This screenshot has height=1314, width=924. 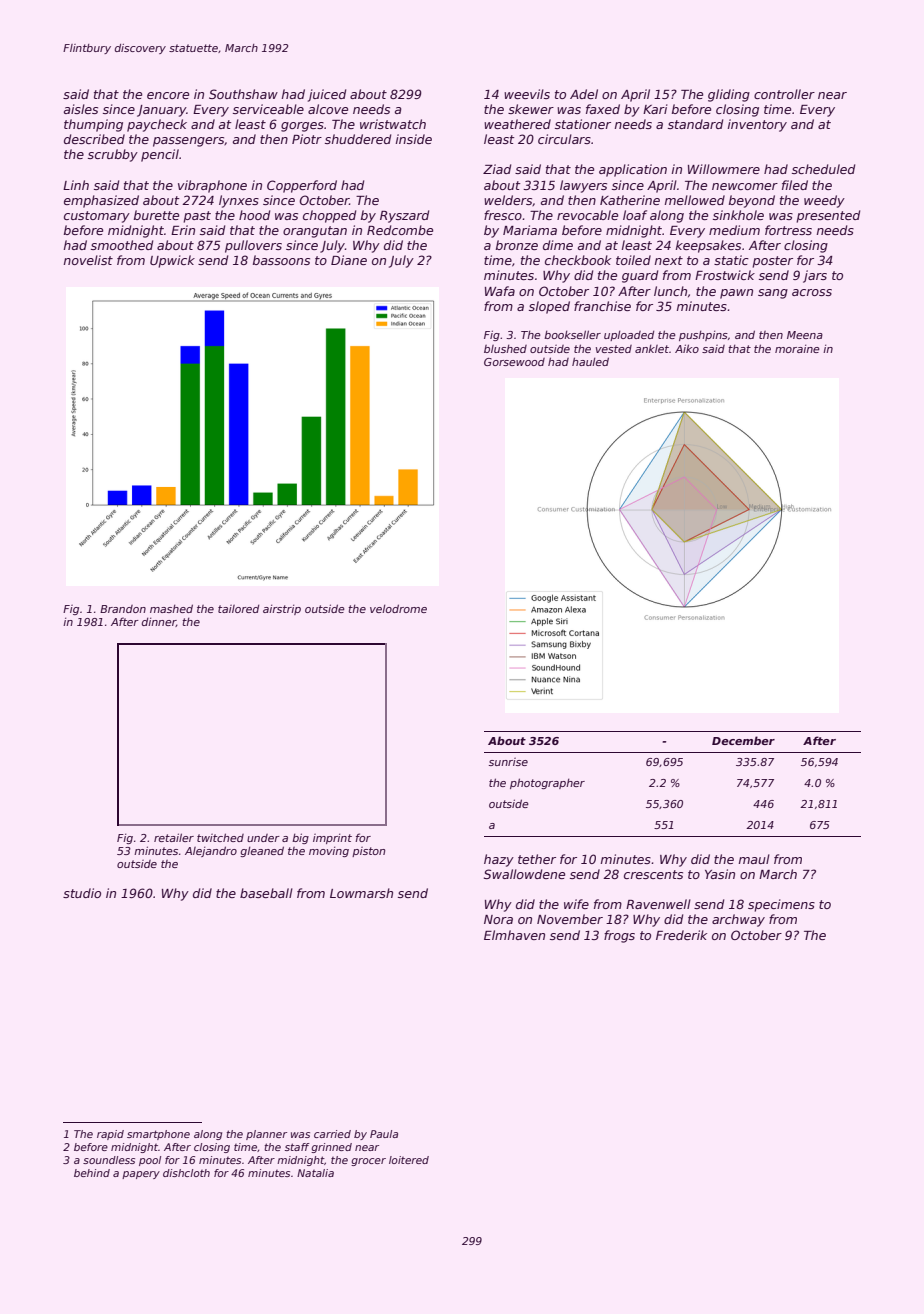 I want to click on Brandon, so click(x=123, y=609).
